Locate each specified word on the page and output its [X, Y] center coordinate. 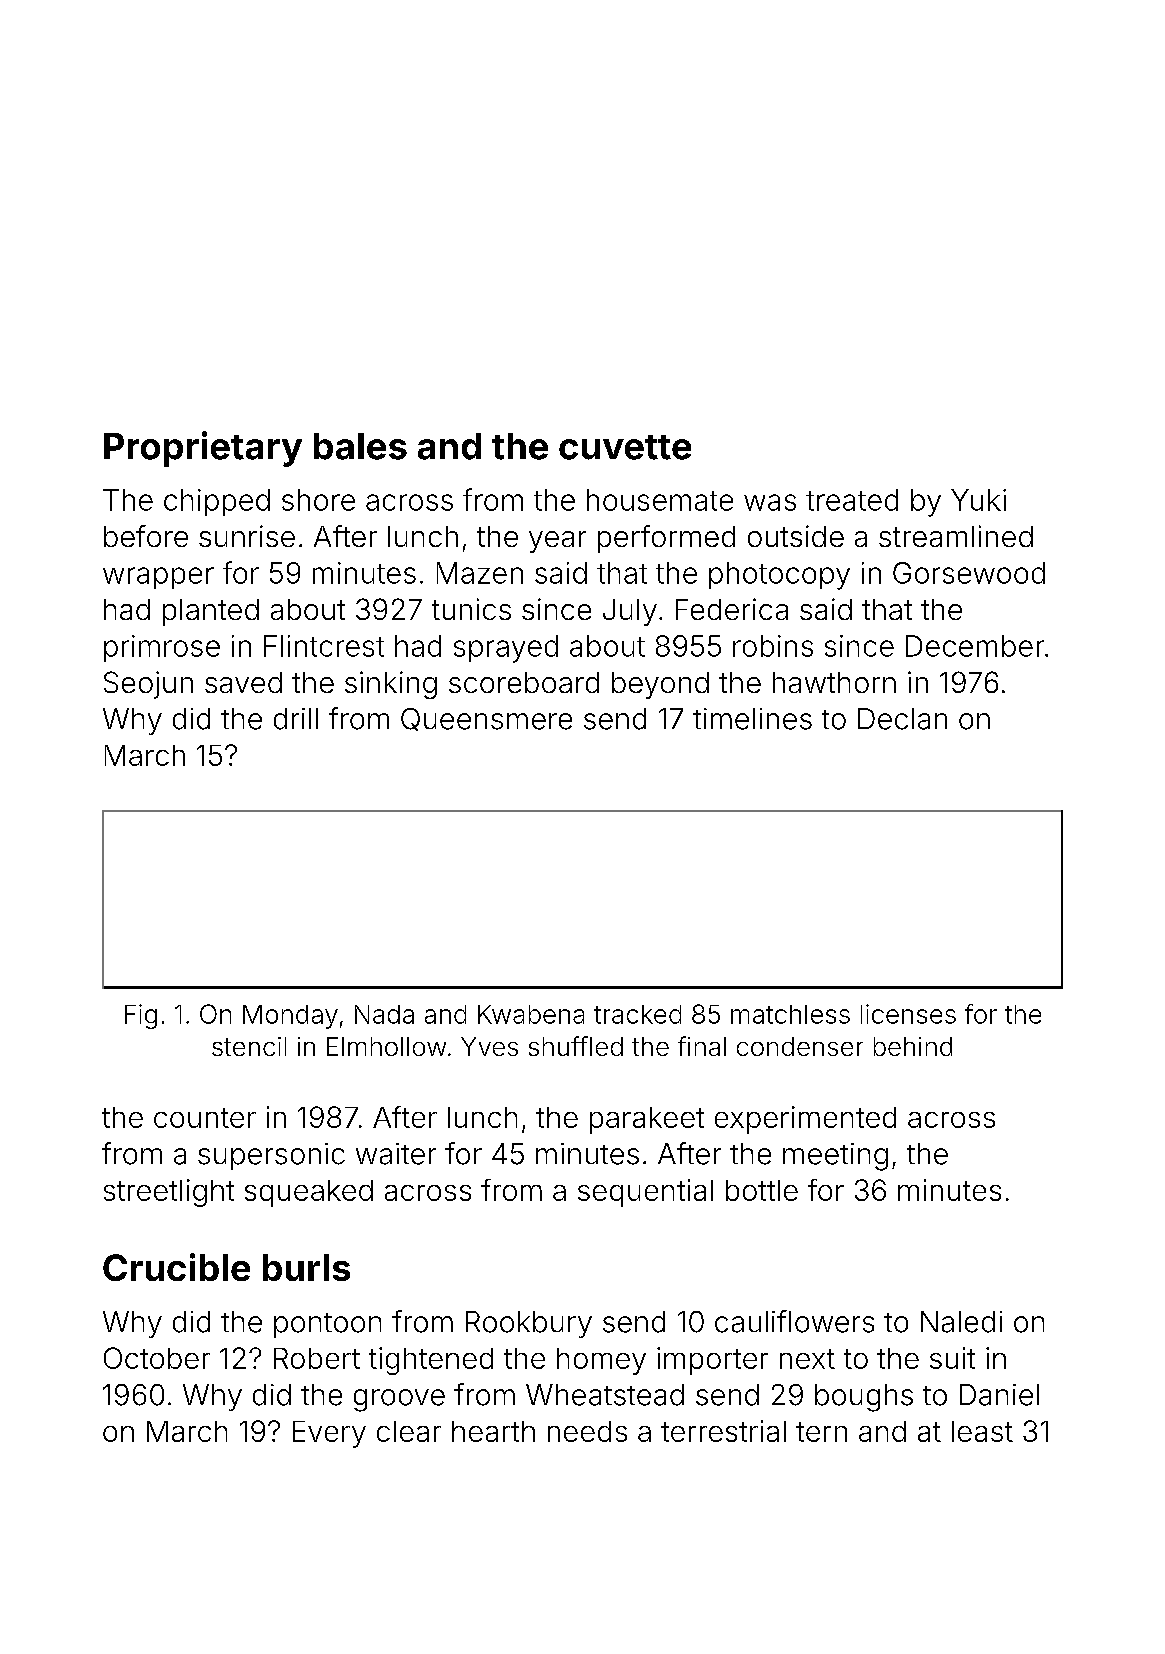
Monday [290, 1017]
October [157, 1358]
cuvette [625, 447]
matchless [790, 1014]
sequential [645, 1193]
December [975, 646]
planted [211, 612]
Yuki [978, 500]
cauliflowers [794, 1321]
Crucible [176, 1267]
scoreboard [524, 682]
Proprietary [203, 449]
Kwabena [531, 1014]
